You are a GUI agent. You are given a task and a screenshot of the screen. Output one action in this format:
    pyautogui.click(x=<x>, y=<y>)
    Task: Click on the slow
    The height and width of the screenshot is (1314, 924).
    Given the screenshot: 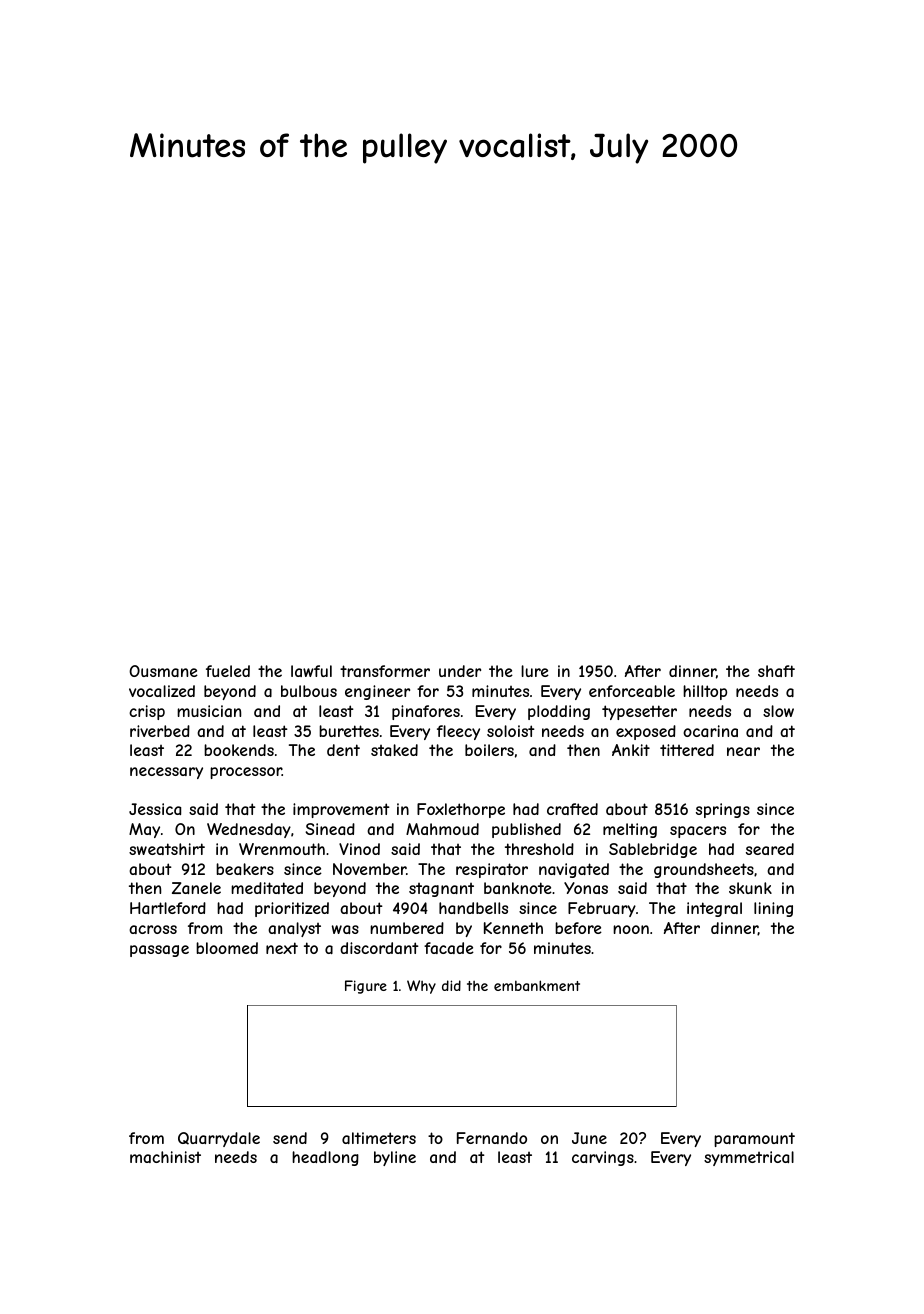 What is the action you would take?
    pyautogui.click(x=778, y=711)
